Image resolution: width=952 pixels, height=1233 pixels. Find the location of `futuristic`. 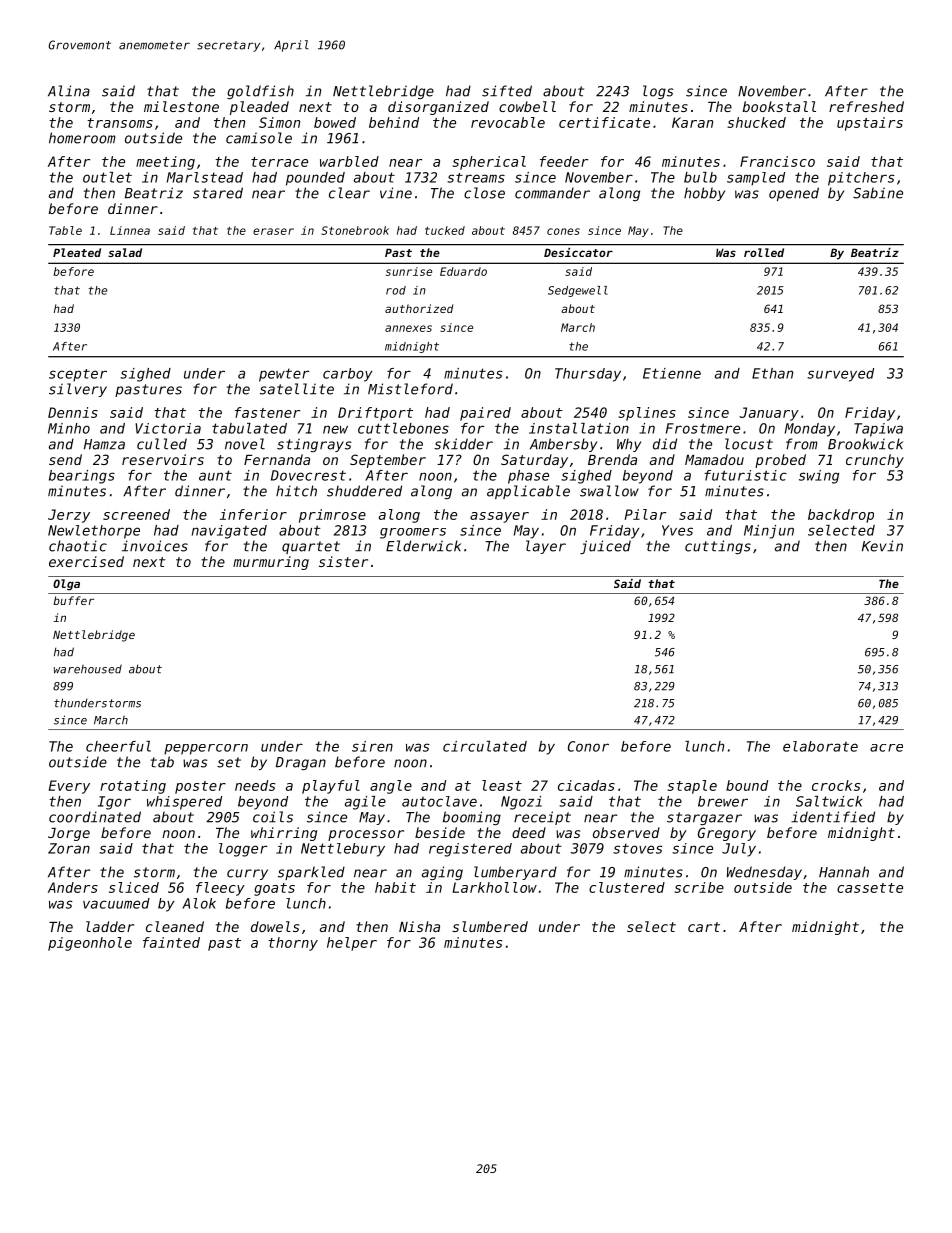

futuristic is located at coordinates (745, 475).
